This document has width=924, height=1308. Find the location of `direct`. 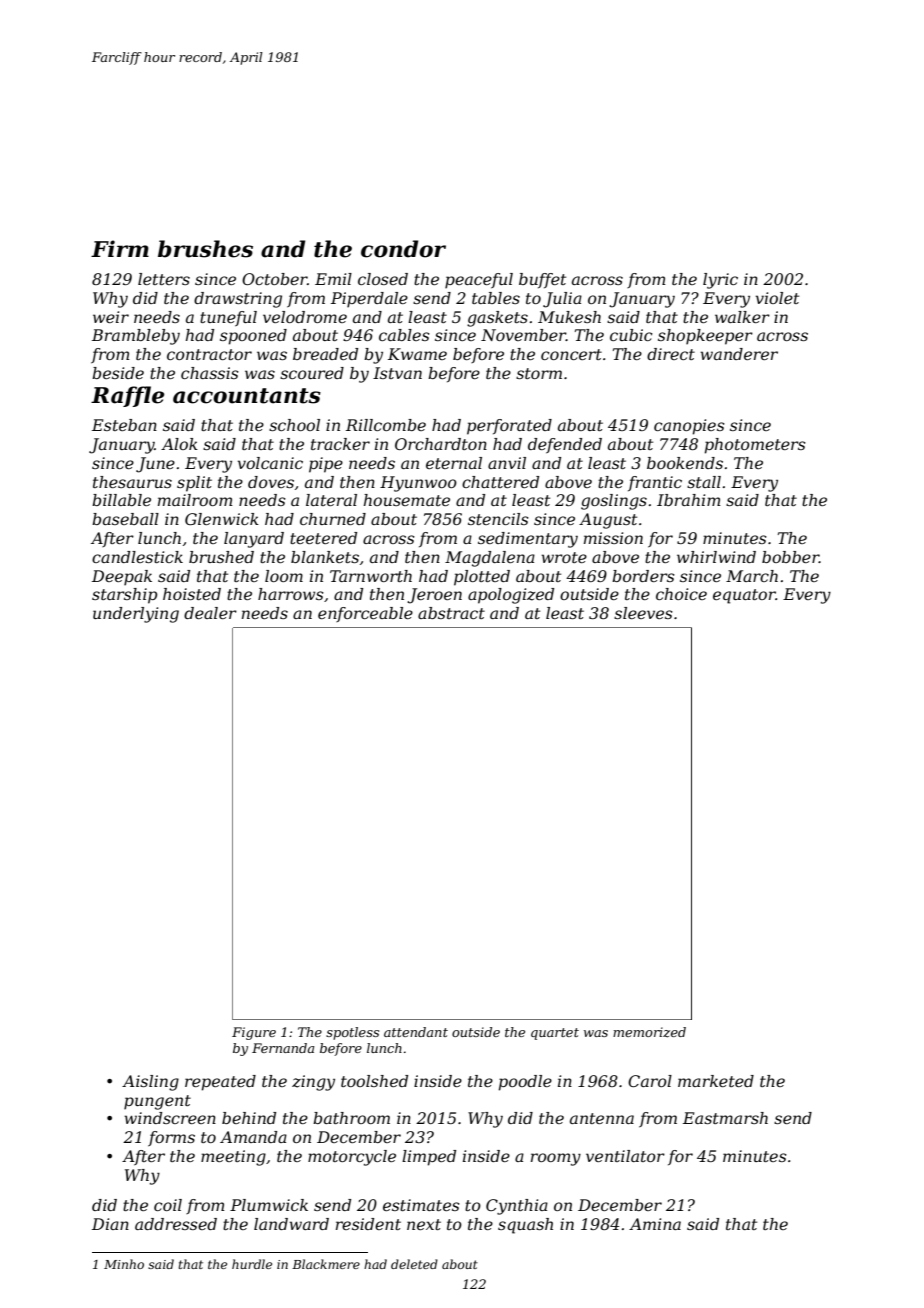

direct is located at coordinates (671, 354).
